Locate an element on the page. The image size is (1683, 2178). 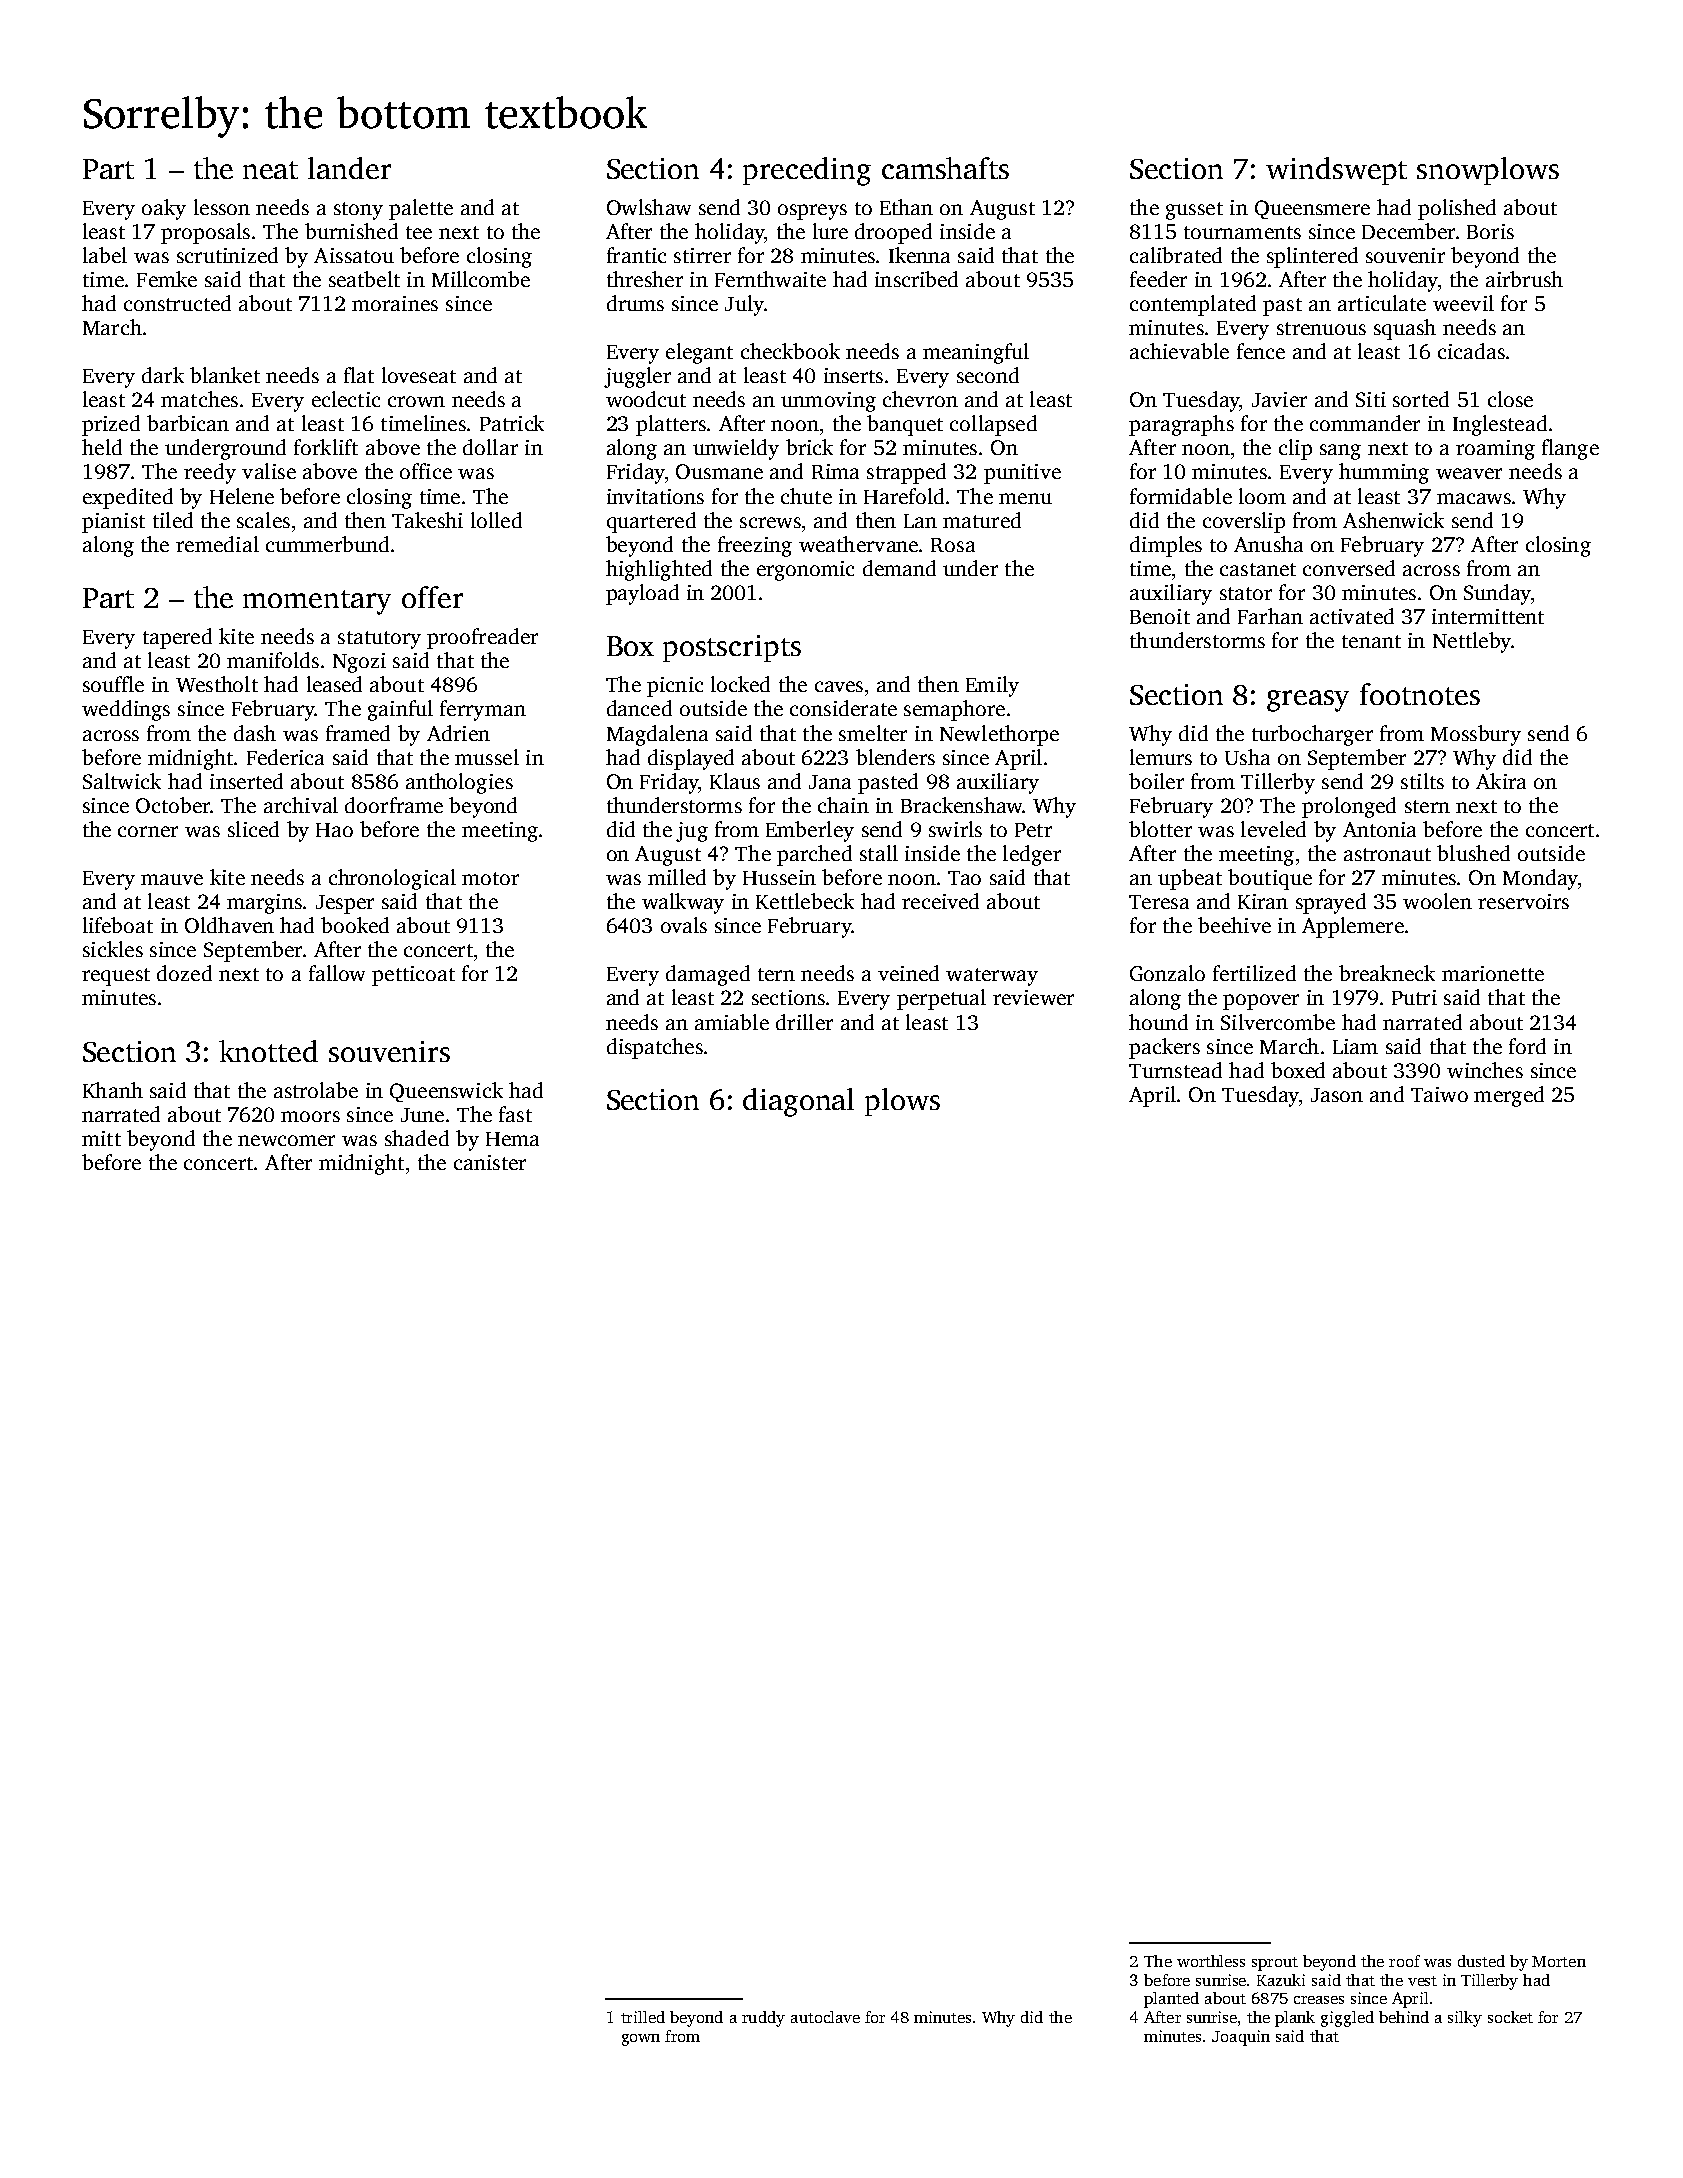
neat is located at coordinates (270, 170).
